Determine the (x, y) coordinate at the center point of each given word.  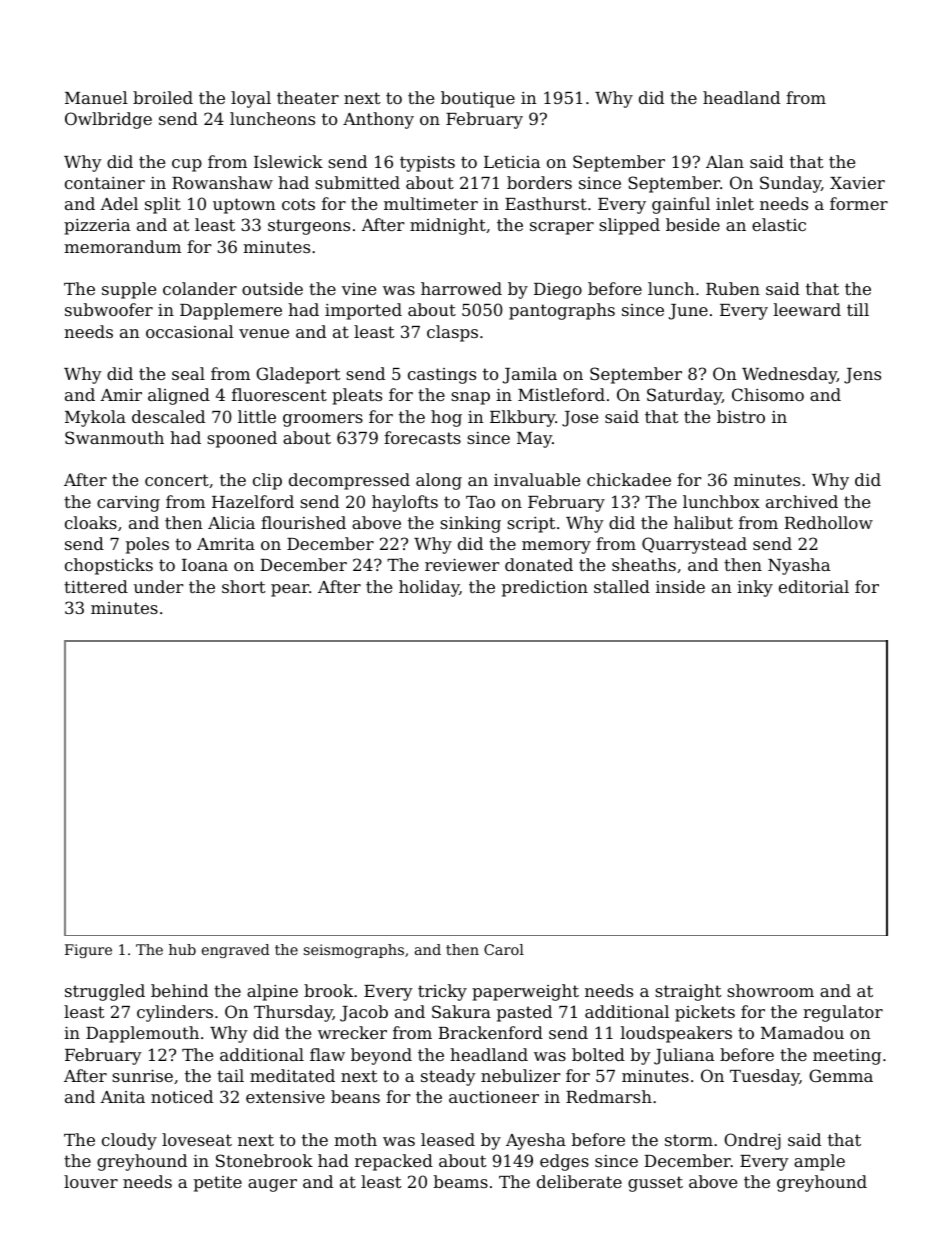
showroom (770, 990)
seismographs (354, 951)
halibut (703, 522)
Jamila (530, 375)
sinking (470, 524)
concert (177, 480)
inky (755, 588)
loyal (251, 99)
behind (179, 990)
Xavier (857, 183)
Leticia (512, 162)
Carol (504, 949)
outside (272, 288)
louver (91, 1181)
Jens (862, 376)
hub (182, 949)
